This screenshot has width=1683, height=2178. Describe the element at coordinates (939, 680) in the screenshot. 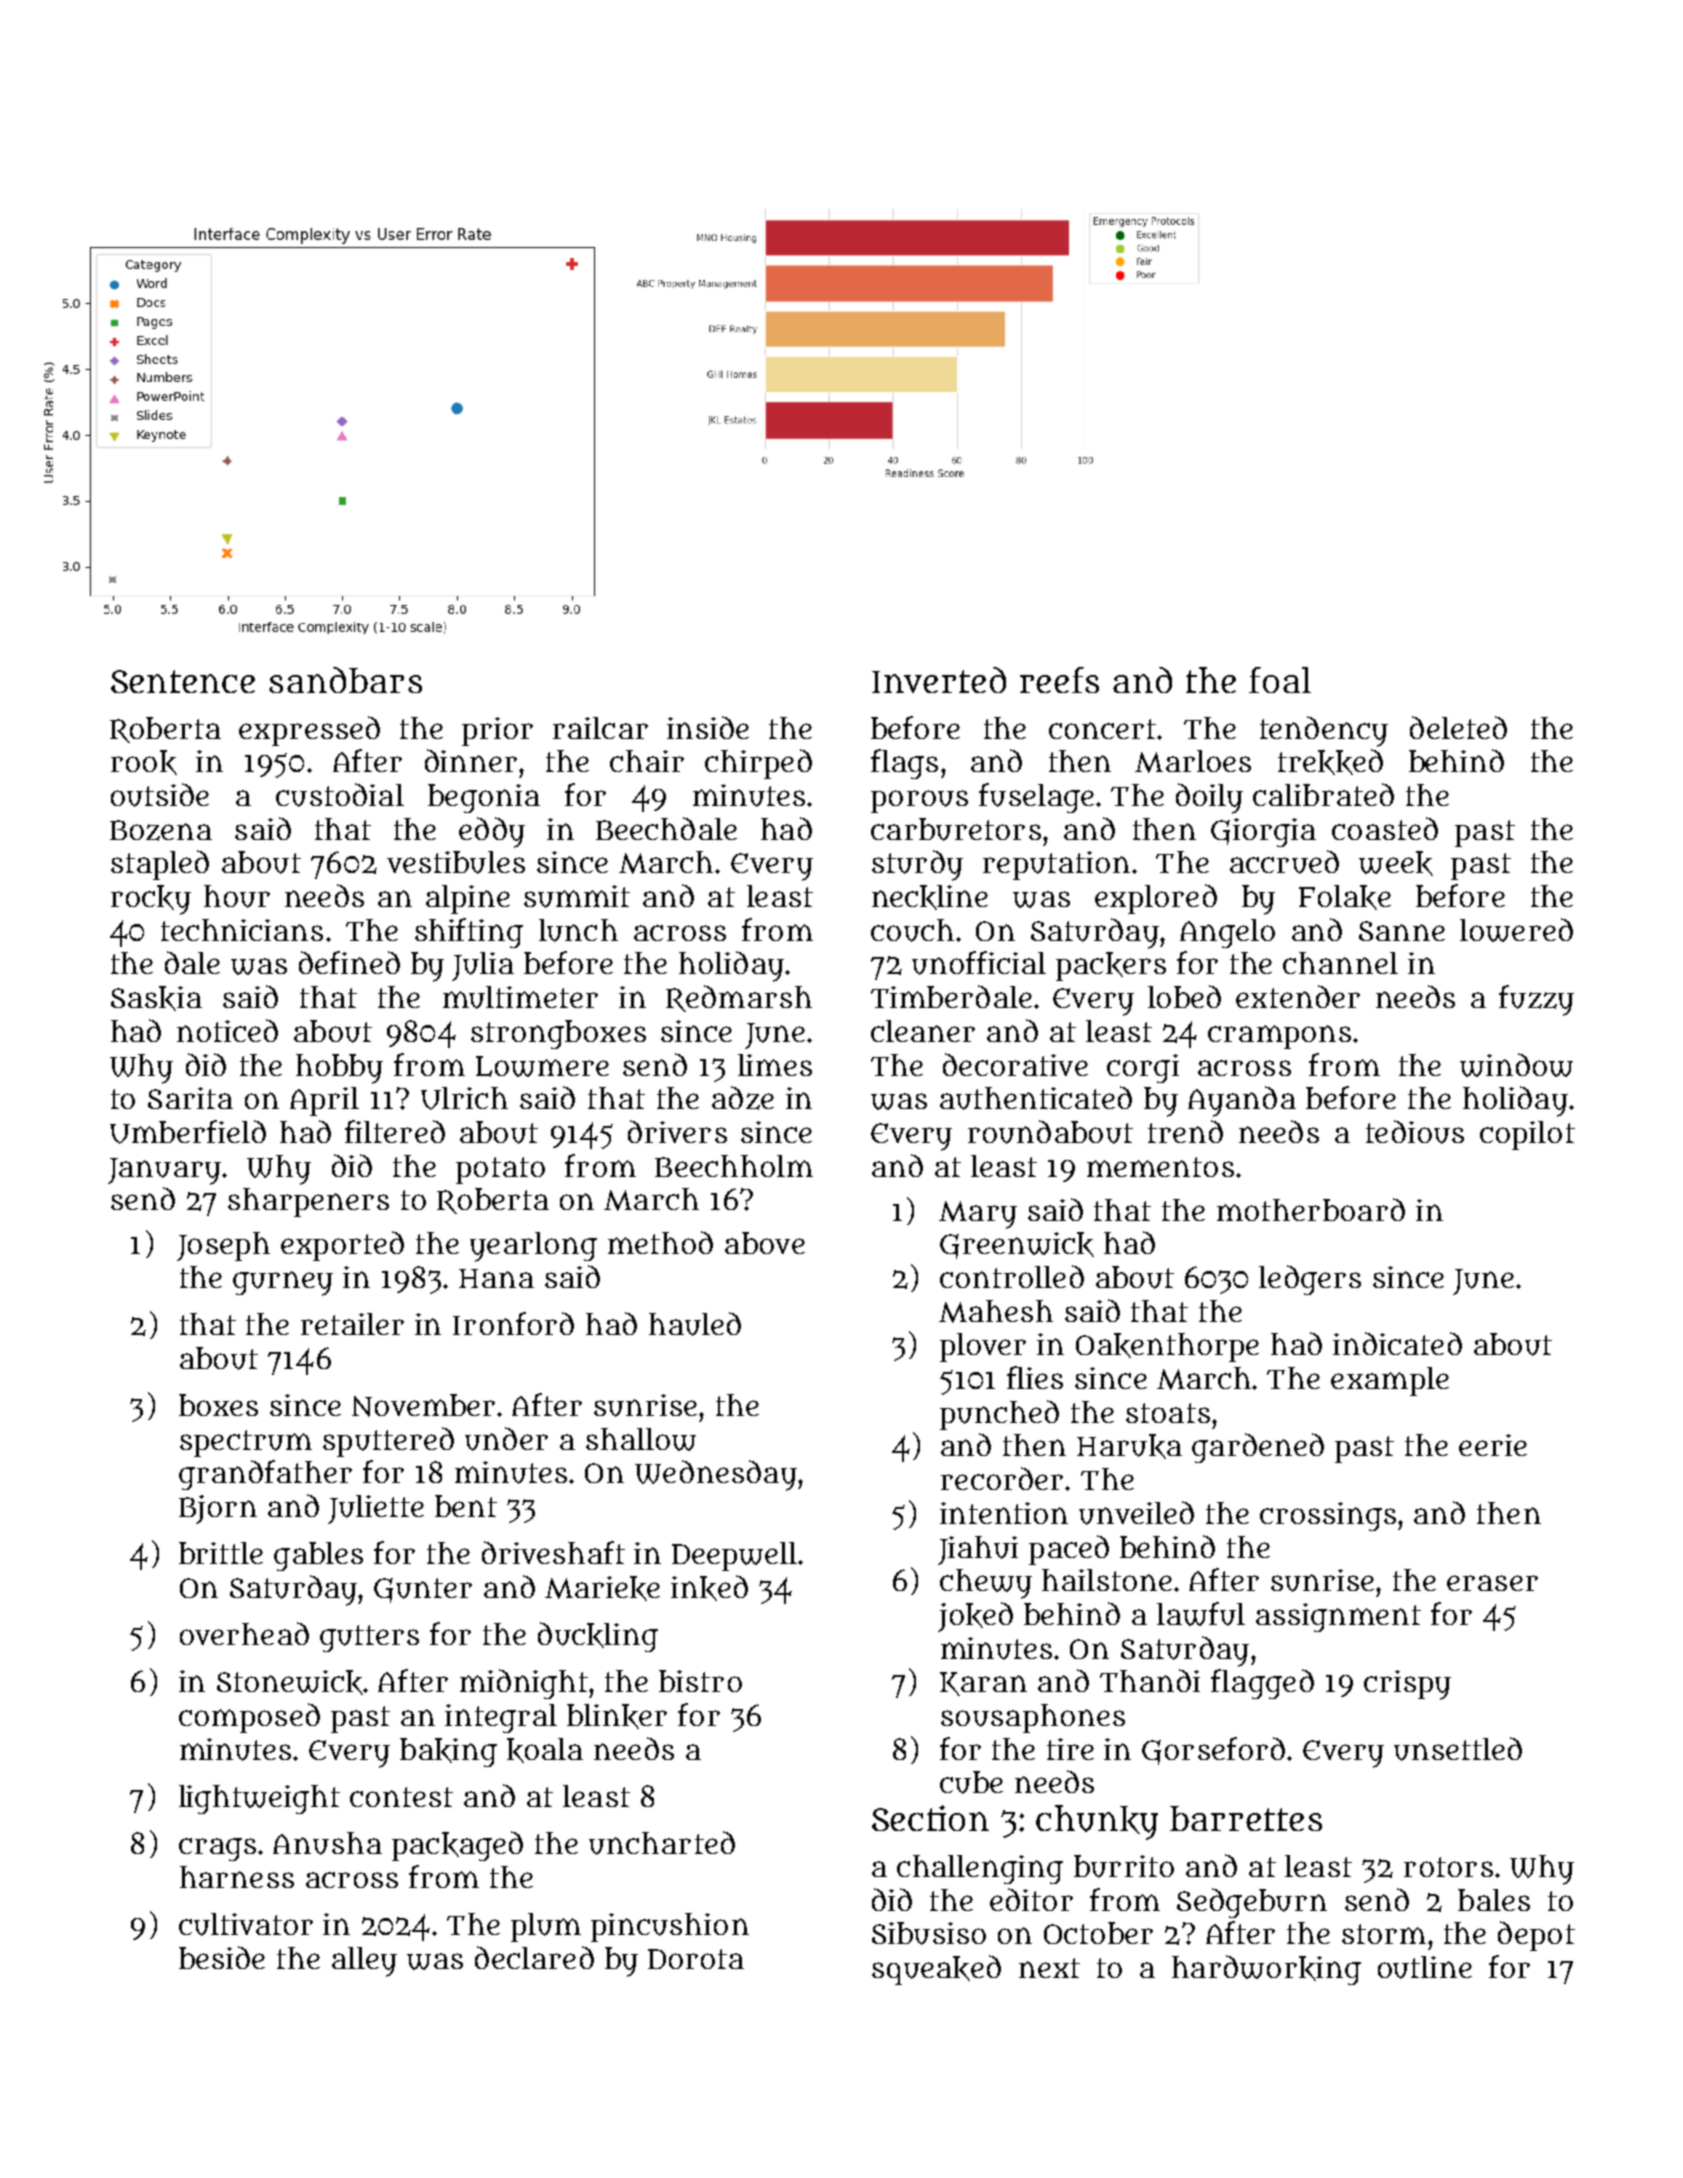

I see `Inverted` at that location.
